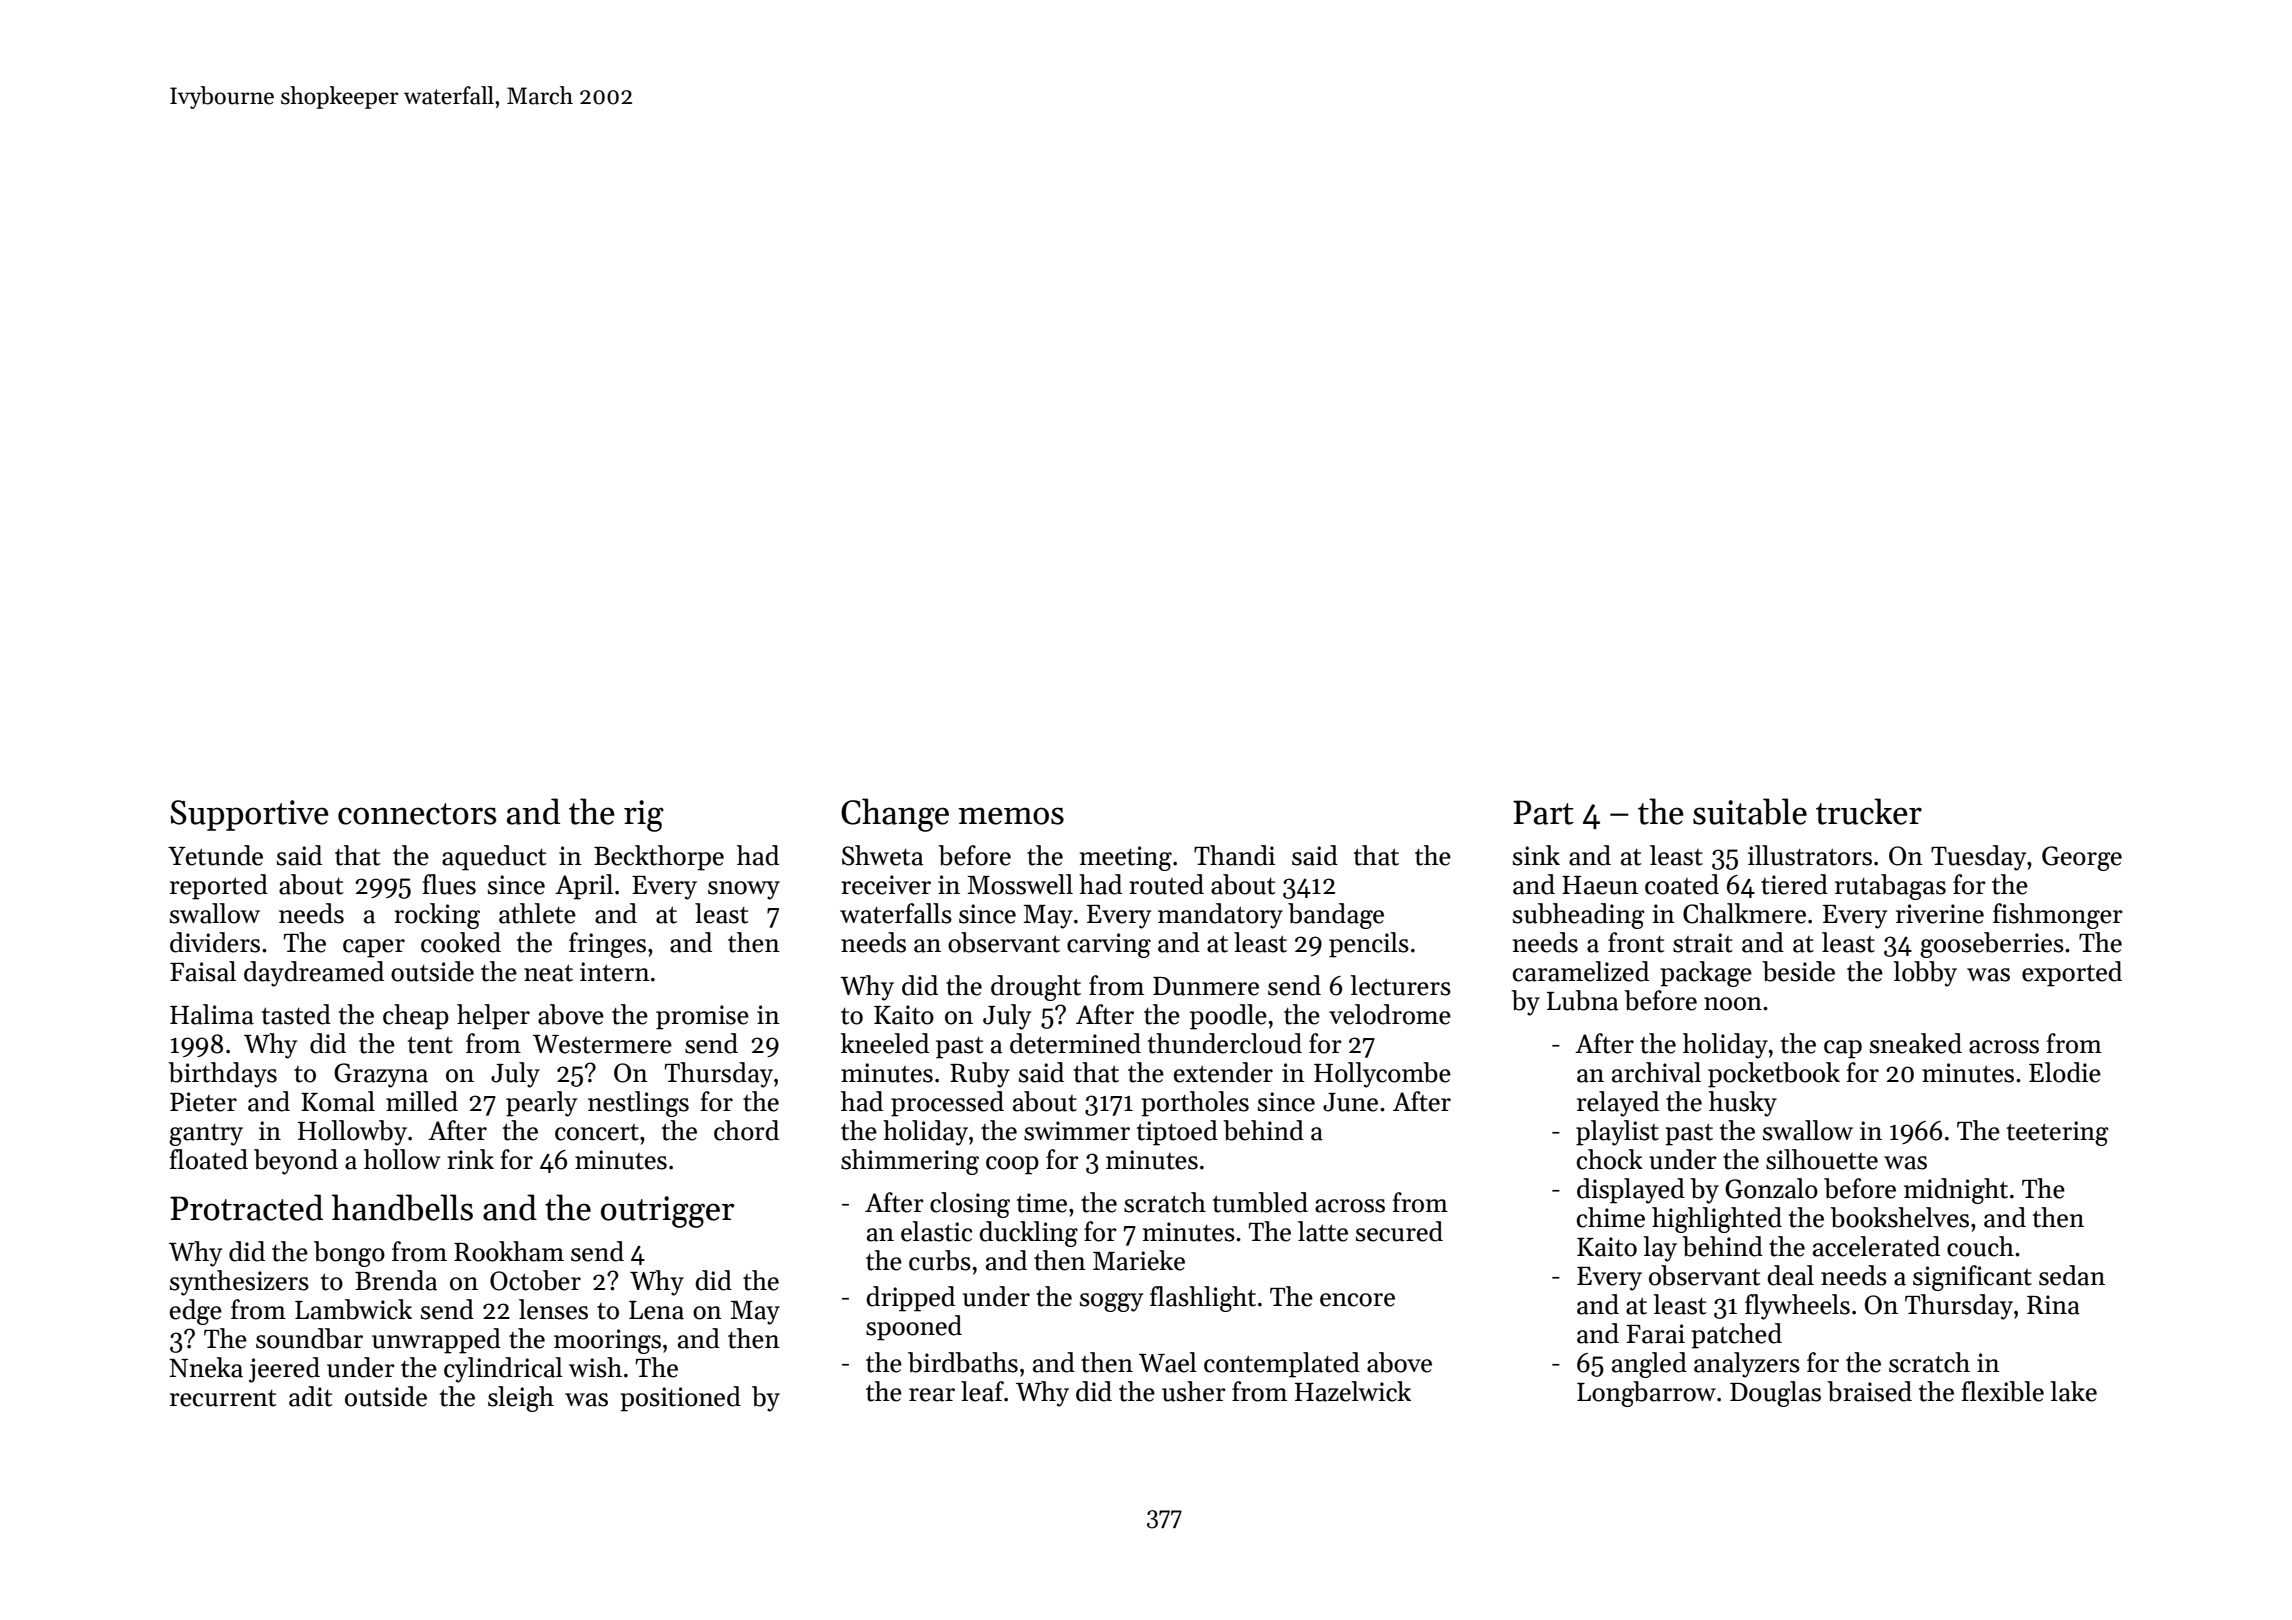 The width and height of the document is (2292, 1620). What do you see at coordinates (1260, 1202) in the document?
I see `tumbled` at bounding box center [1260, 1202].
